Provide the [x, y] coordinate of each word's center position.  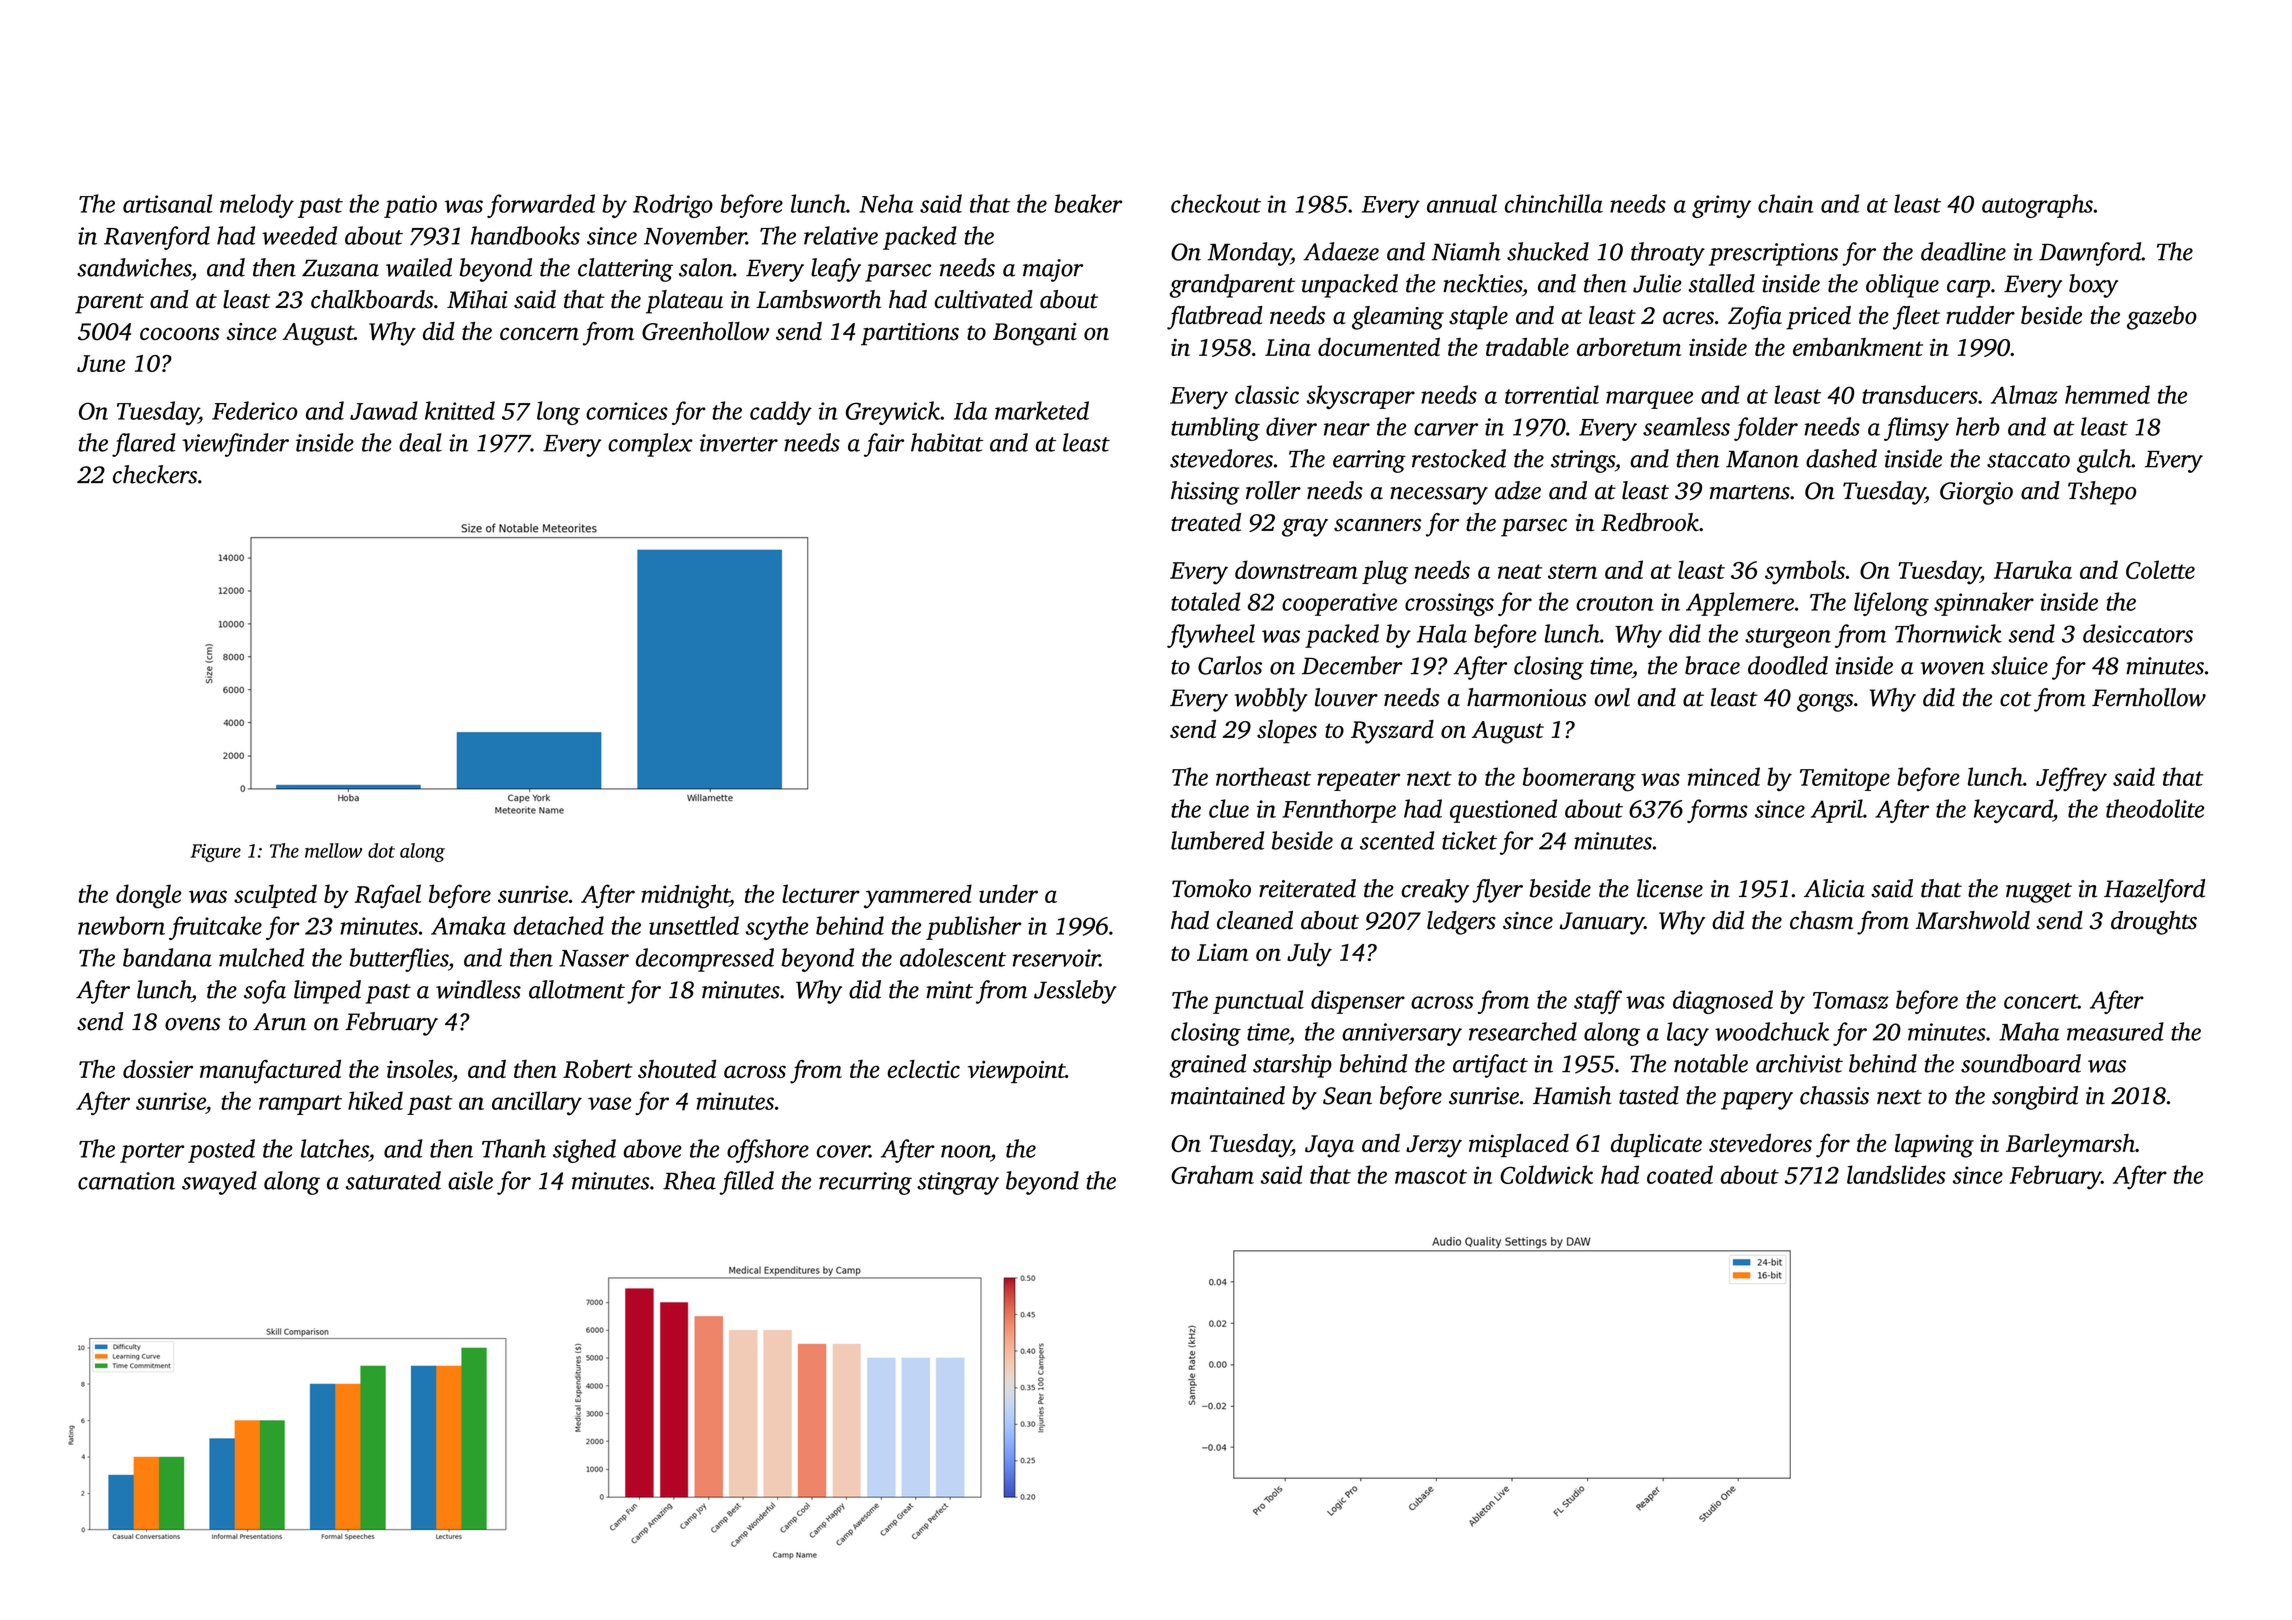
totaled [1206, 601]
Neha [886, 203]
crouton [1615, 603]
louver [1346, 697]
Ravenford [157, 238]
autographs [2037, 206]
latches [335, 1148]
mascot [1431, 1176]
